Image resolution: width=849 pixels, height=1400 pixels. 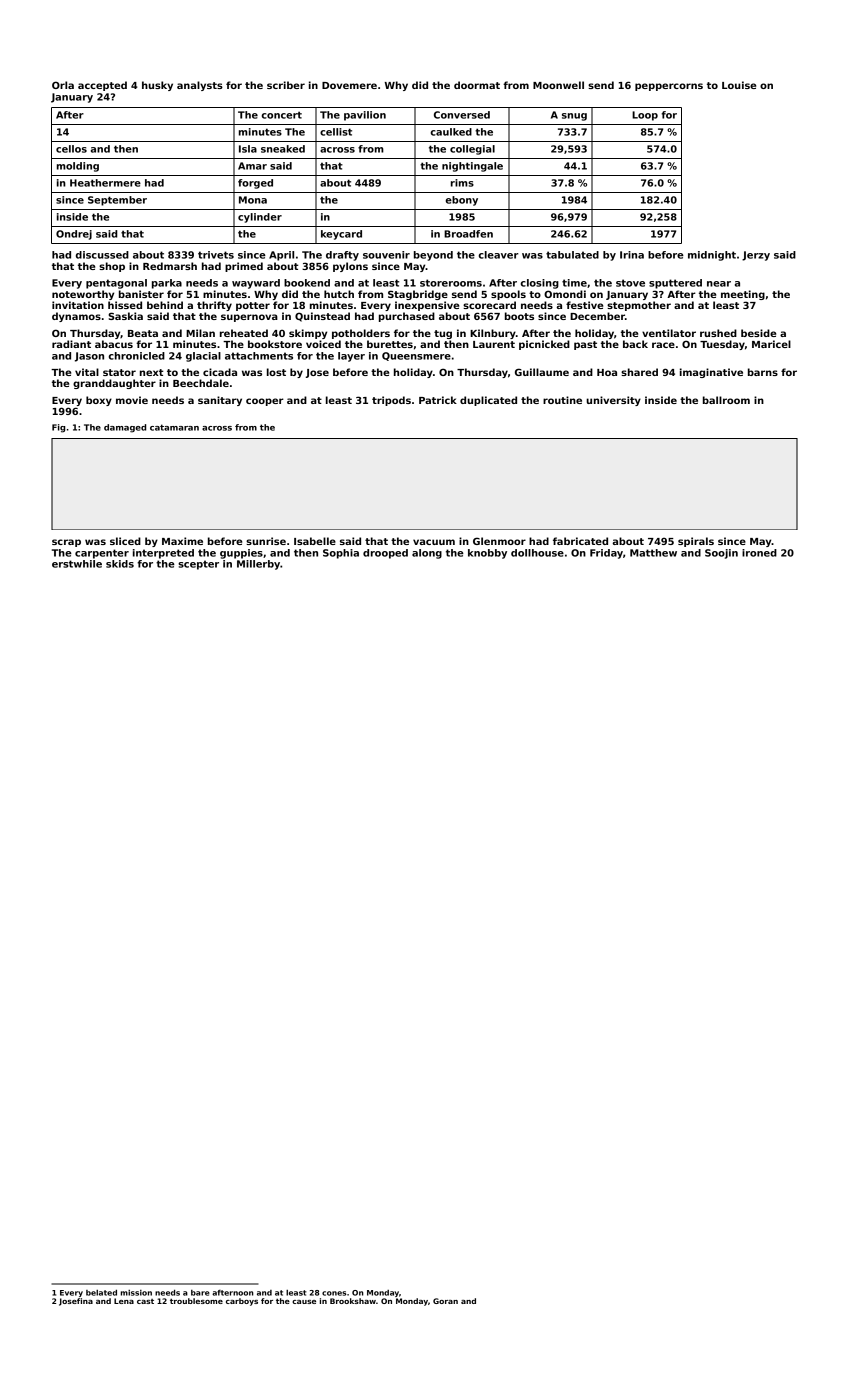 What do you see at coordinates (385, 554) in the screenshot?
I see `drooped` at bounding box center [385, 554].
